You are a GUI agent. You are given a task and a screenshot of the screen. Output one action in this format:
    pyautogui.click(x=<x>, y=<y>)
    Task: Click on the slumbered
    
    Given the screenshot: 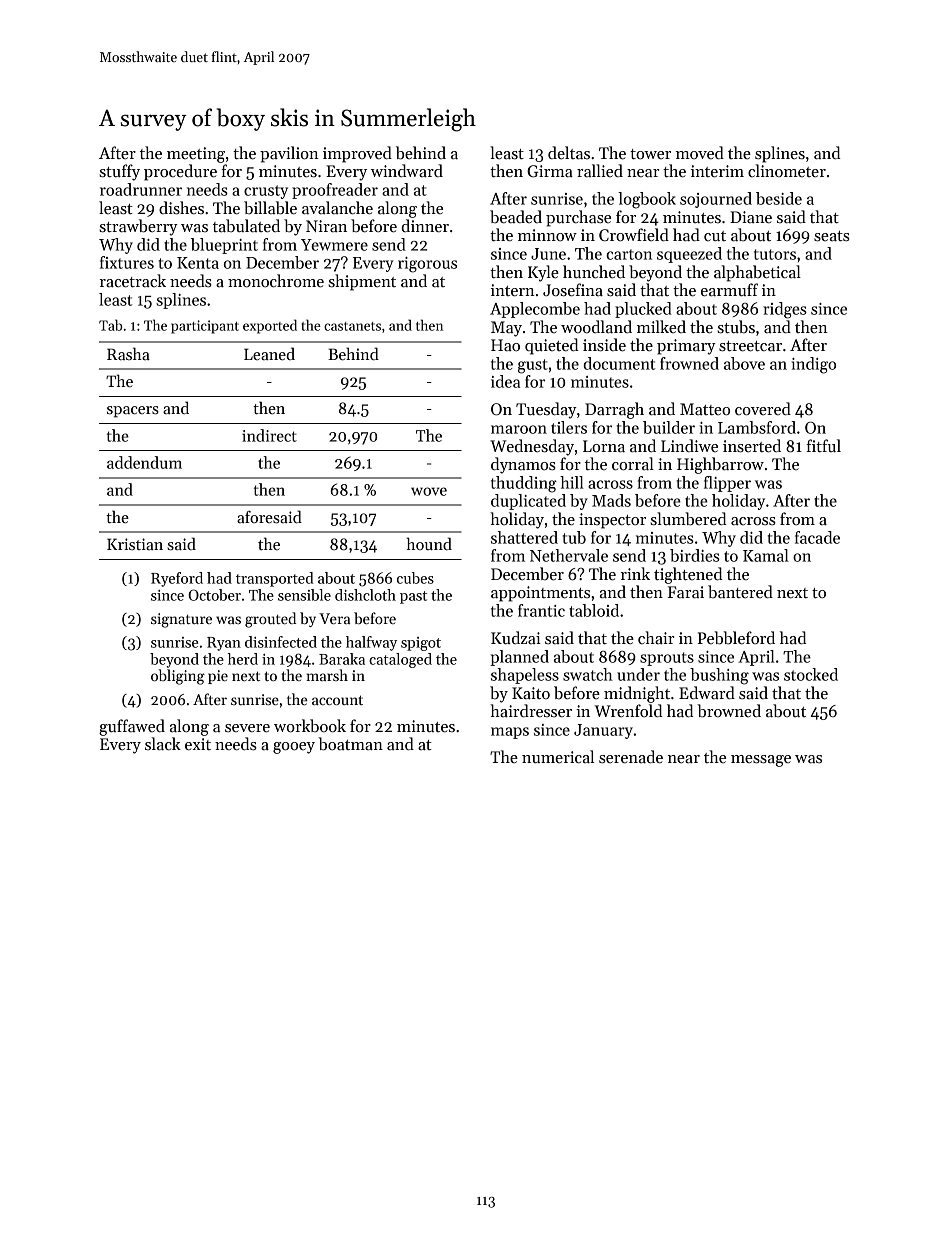 What is the action you would take?
    pyautogui.click(x=688, y=519)
